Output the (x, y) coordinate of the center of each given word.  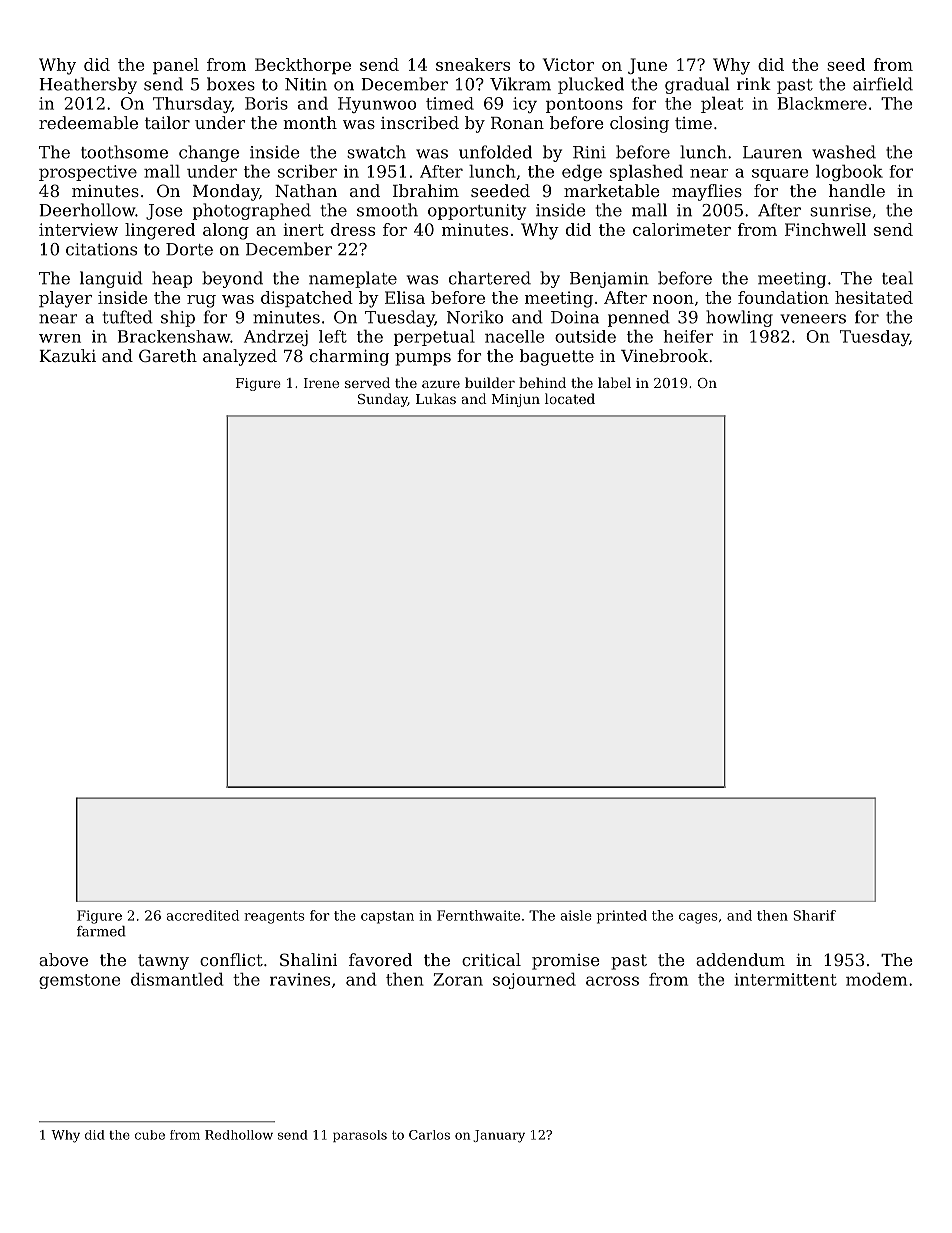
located (570, 398)
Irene (321, 383)
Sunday (383, 400)
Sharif (814, 915)
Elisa (405, 297)
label (614, 382)
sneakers (473, 64)
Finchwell (825, 229)
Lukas (436, 398)
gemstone (79, 981)
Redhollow (239, 1135)
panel (176, 66)
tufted (128, 317)
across (612, 981)
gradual (697, 85)
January (499, 1136)
